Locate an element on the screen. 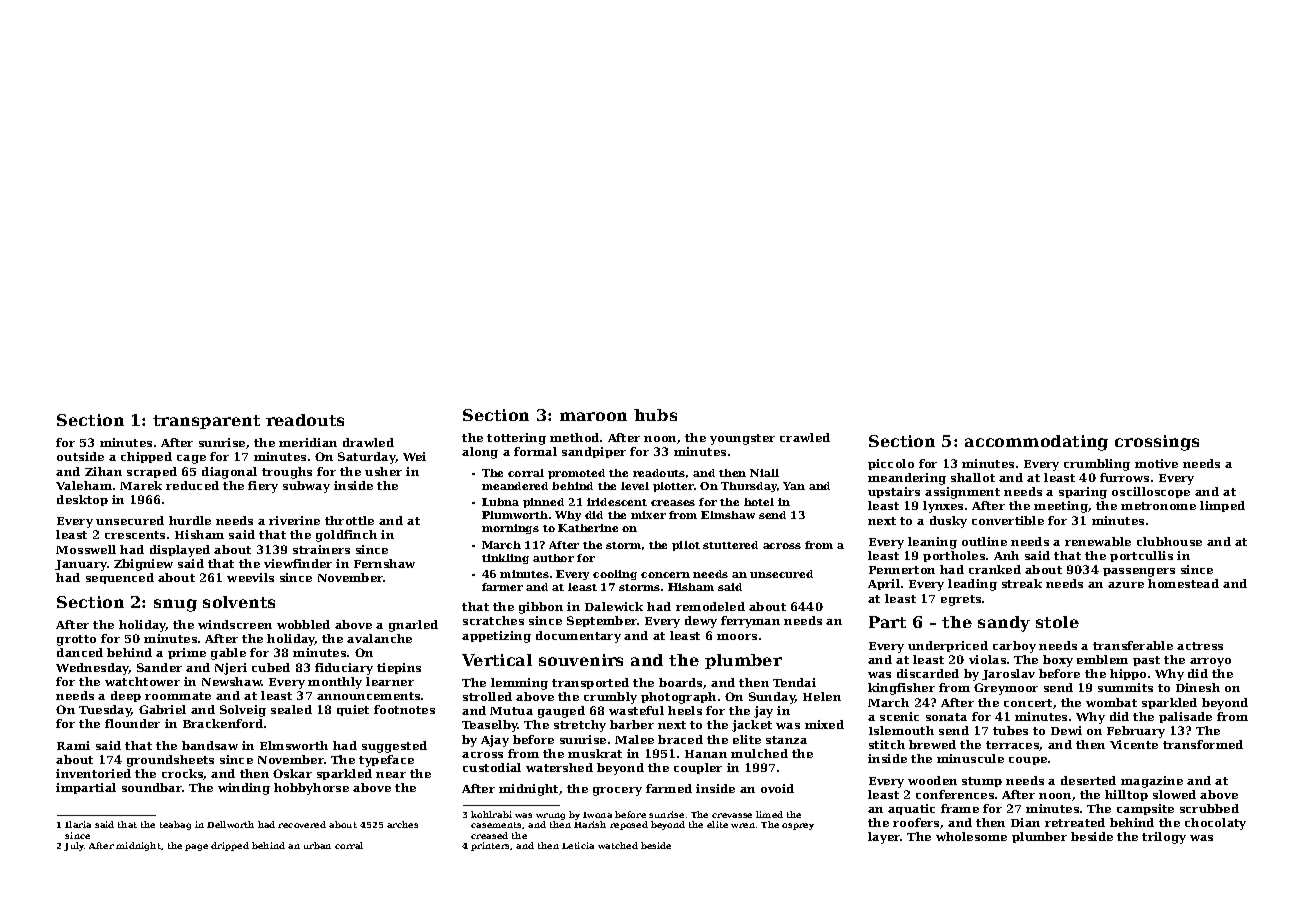 This screenshot has height=924, width=1308. ferryman is located at coordinates (750, 622).
